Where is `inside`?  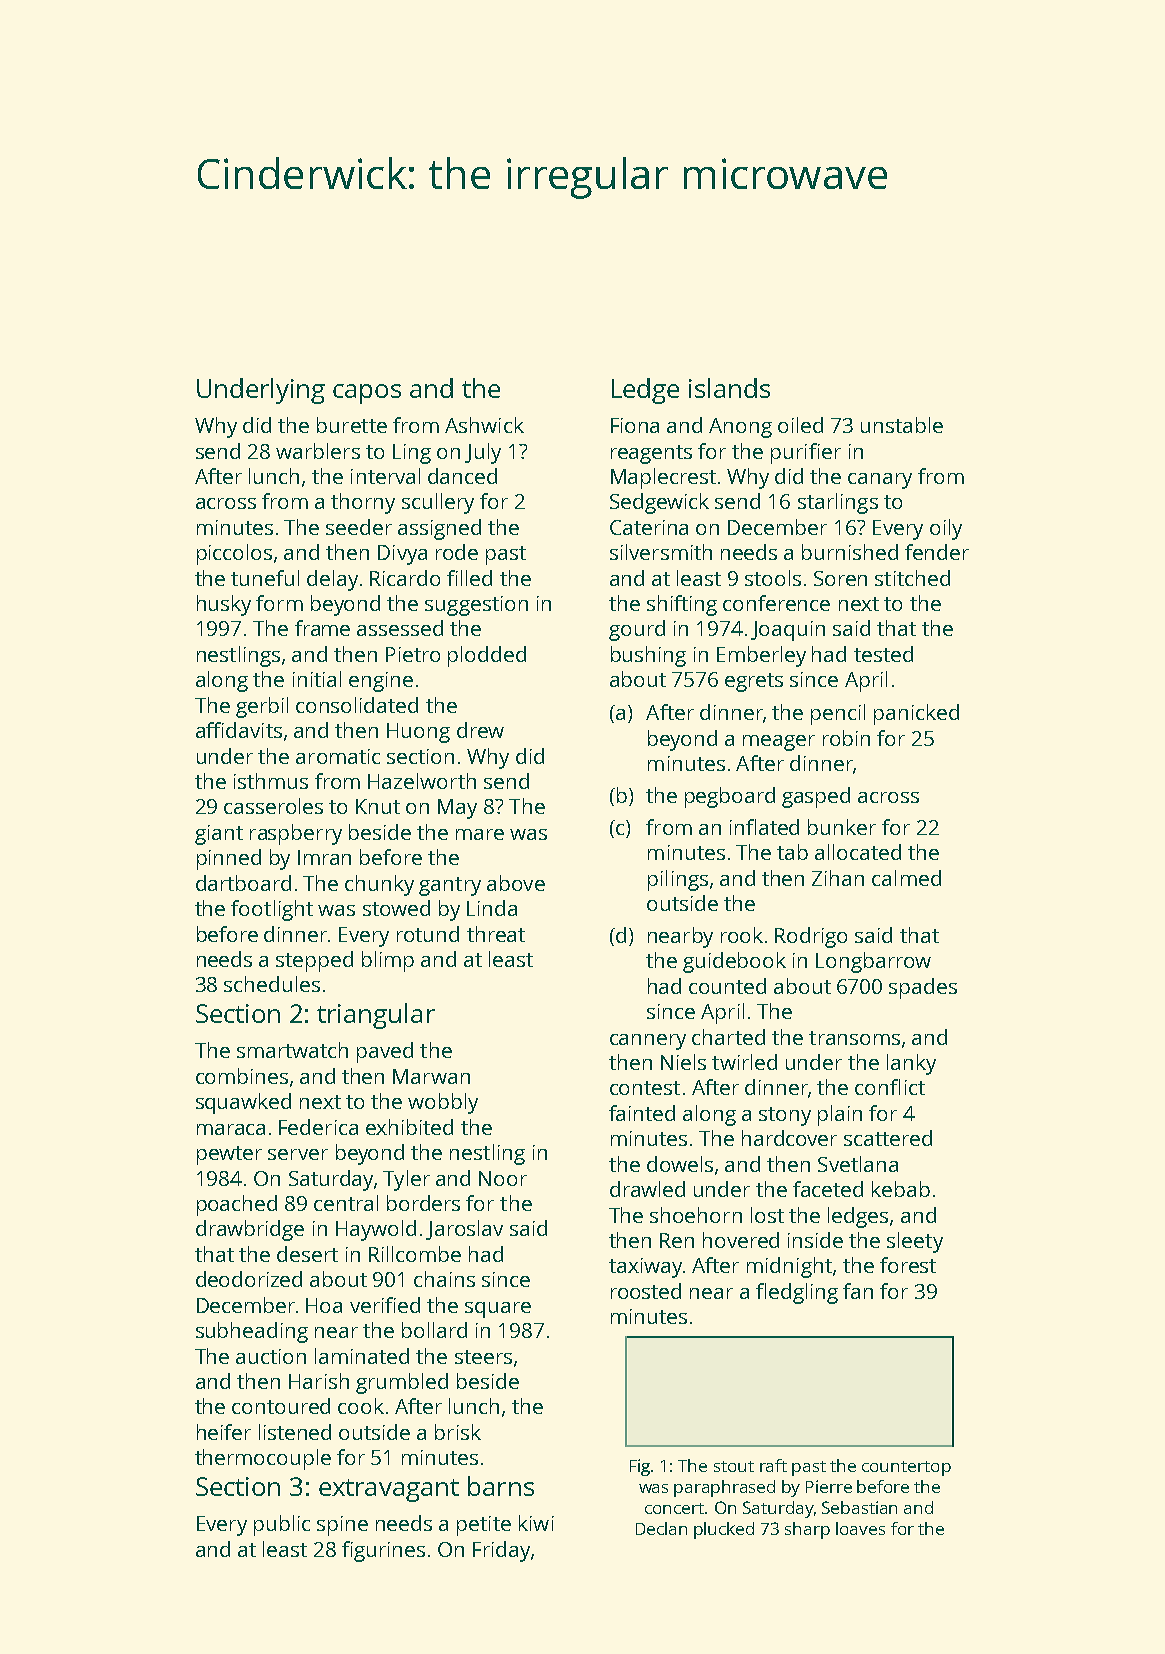 inside is located at coordinates (815, 1240).
